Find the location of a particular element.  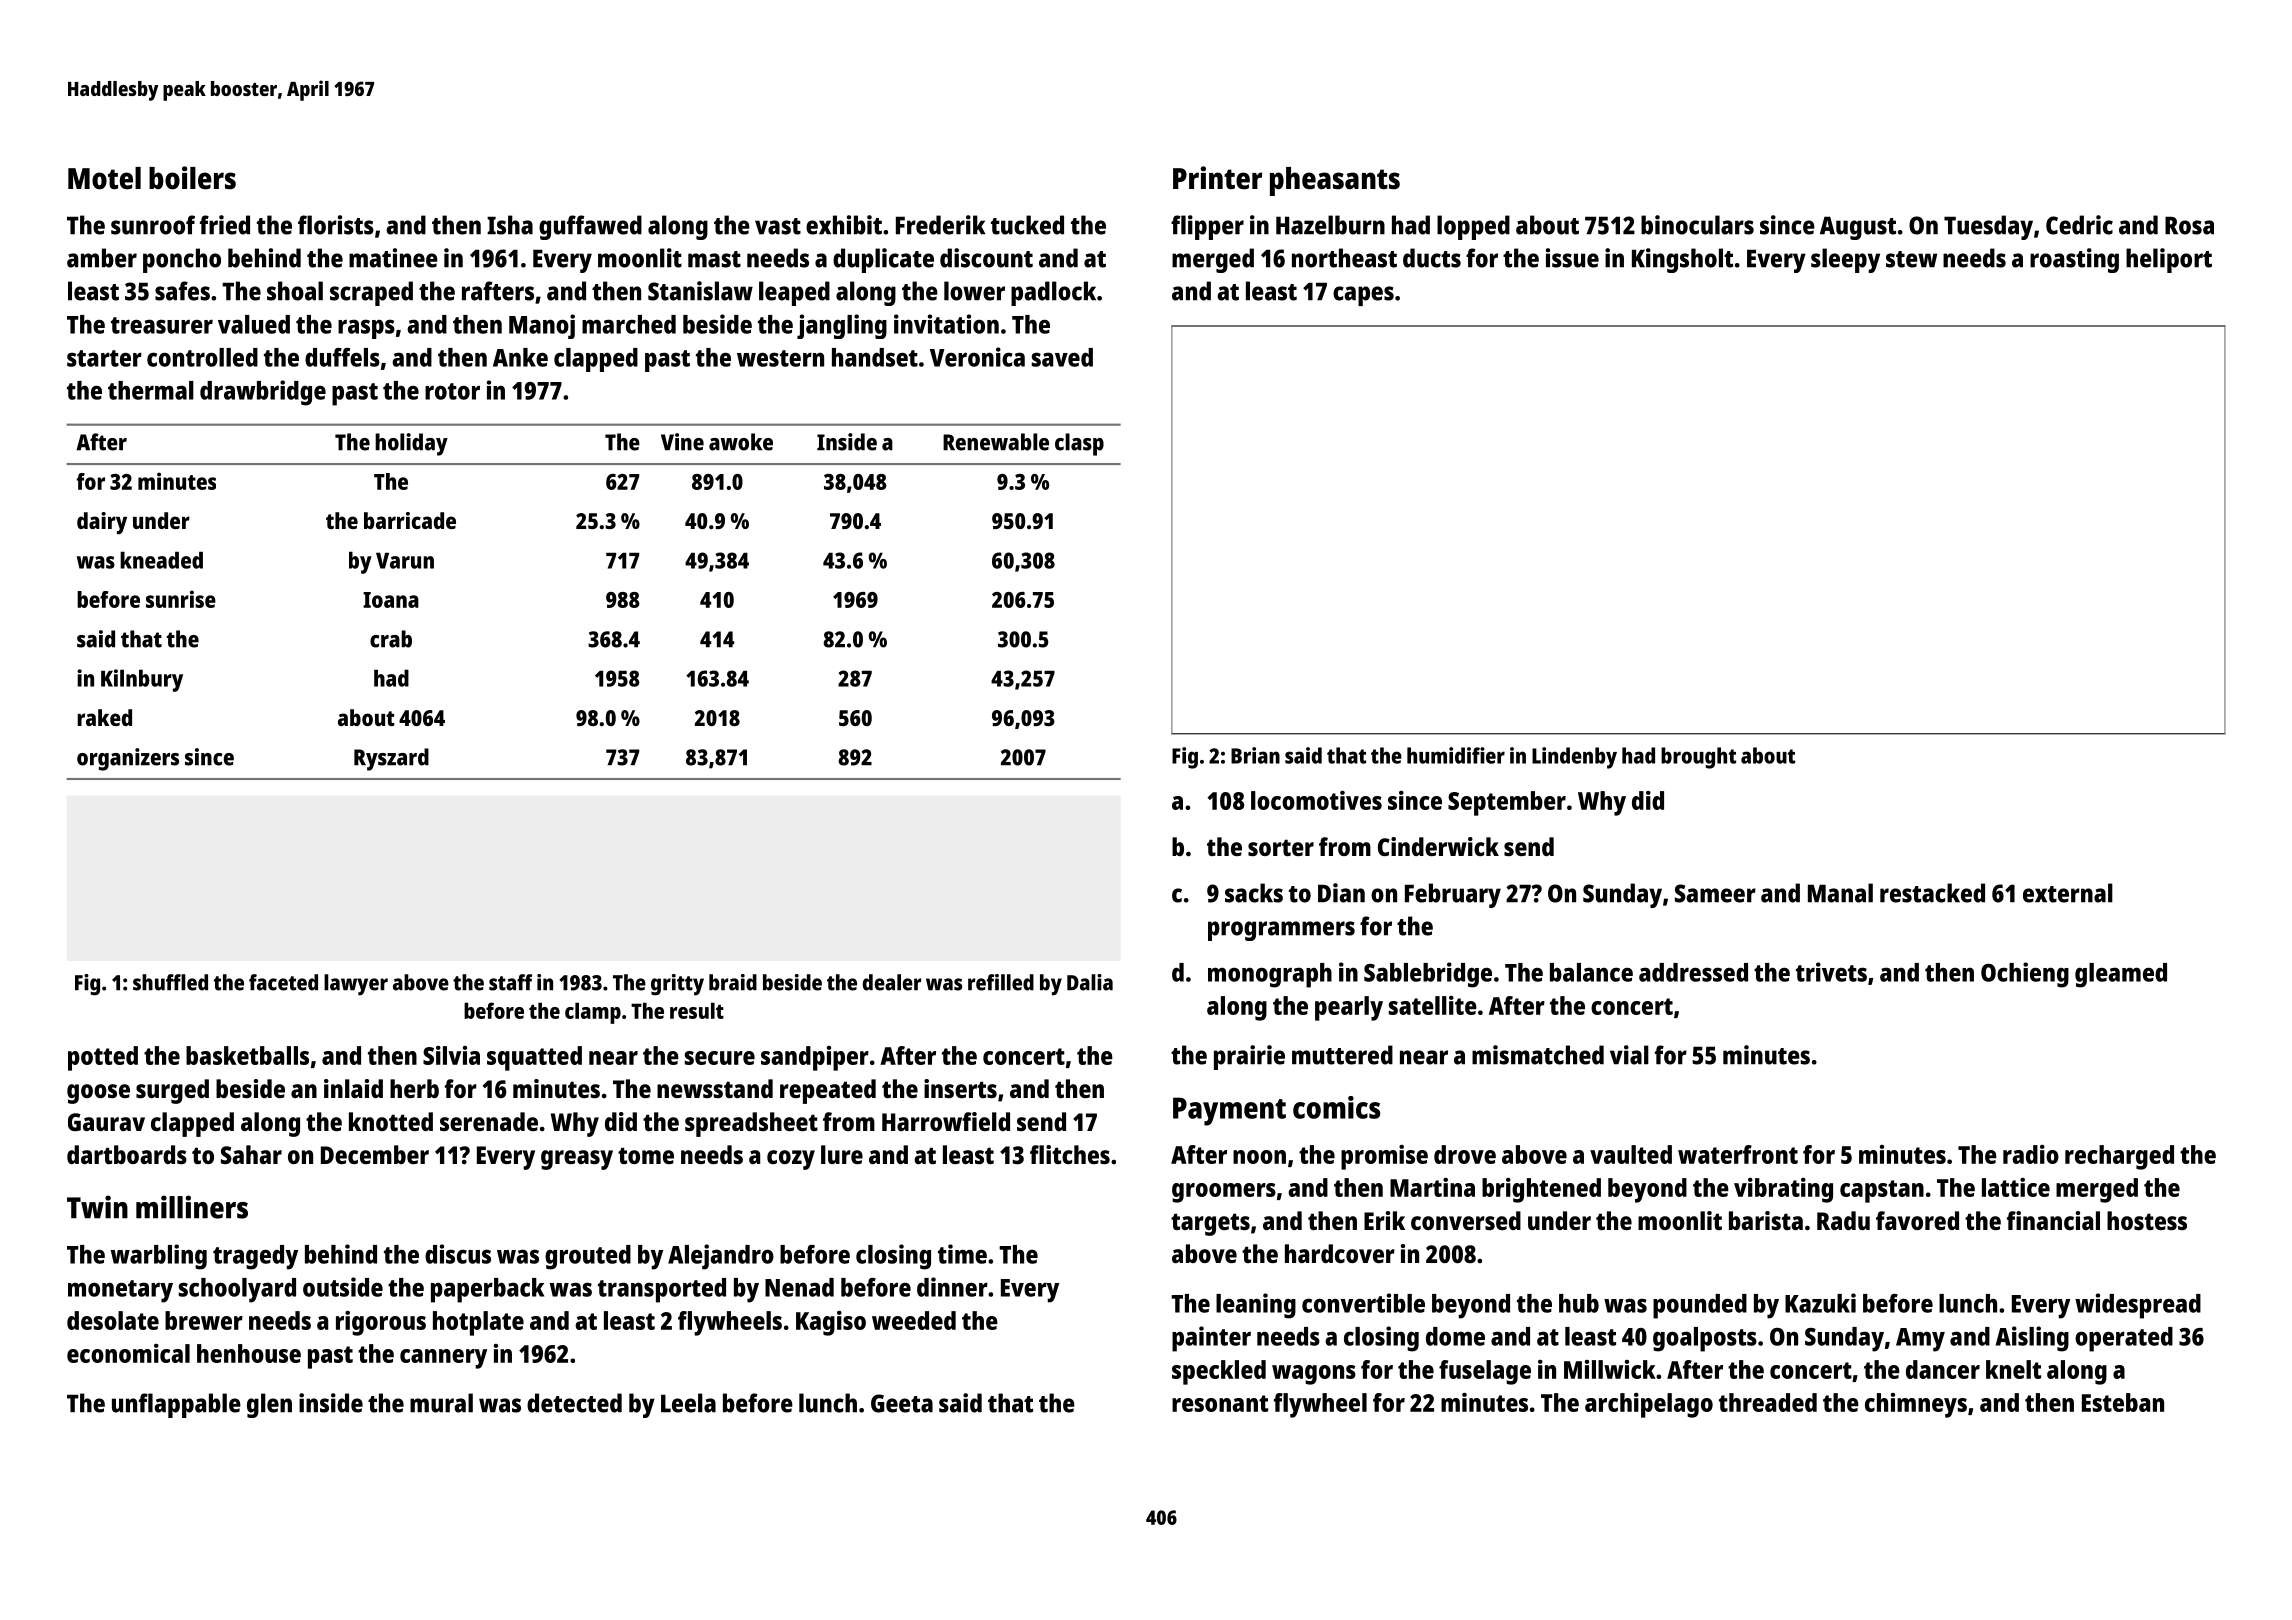

brought is located at coordinates (1698, 758).
